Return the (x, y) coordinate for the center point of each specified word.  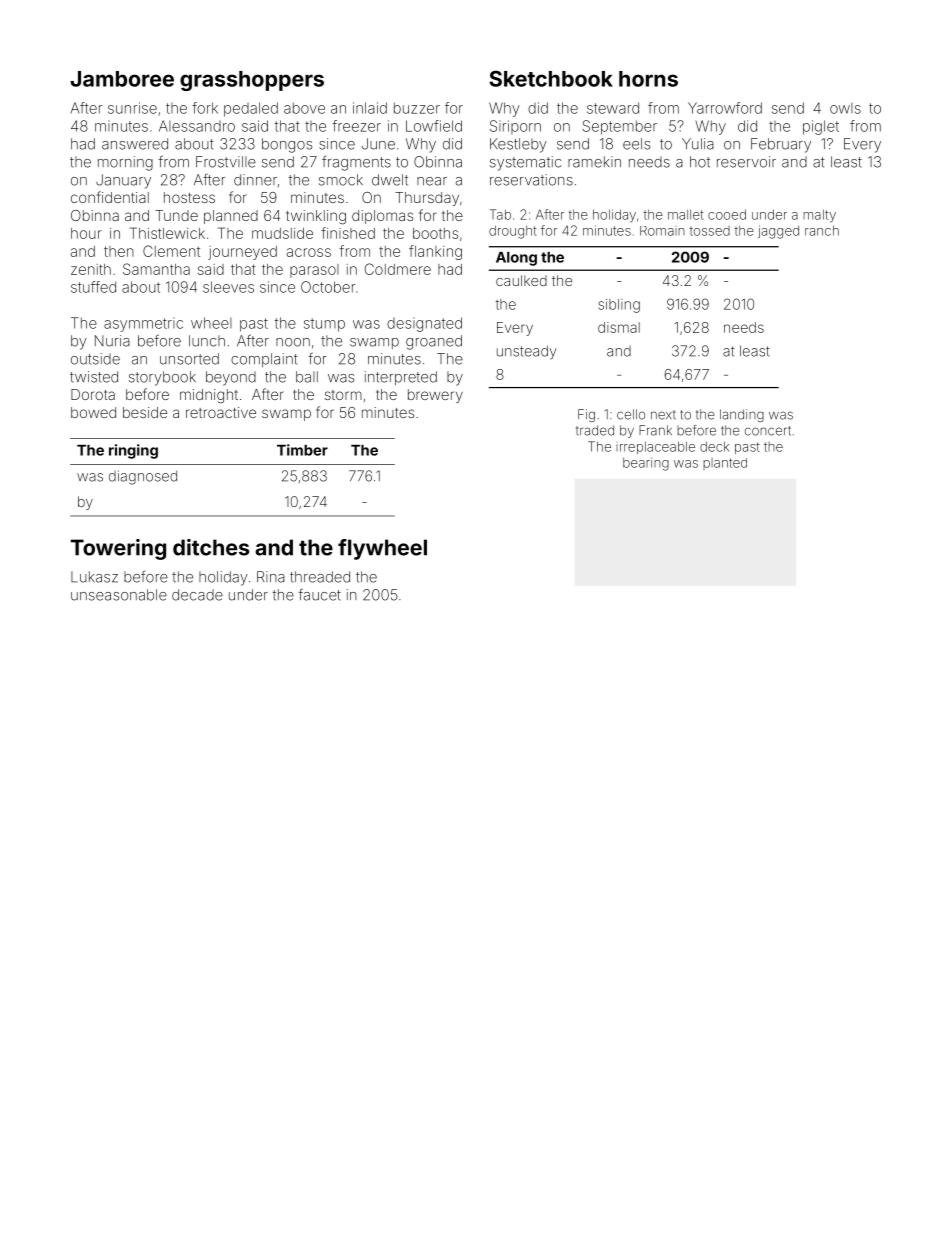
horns (648, 79)
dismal (619, 327)
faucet (320, 594)
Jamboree (122, 79)
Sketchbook (551, 78)
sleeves (228, 287)
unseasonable (119, 595)
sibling (619, 306)
